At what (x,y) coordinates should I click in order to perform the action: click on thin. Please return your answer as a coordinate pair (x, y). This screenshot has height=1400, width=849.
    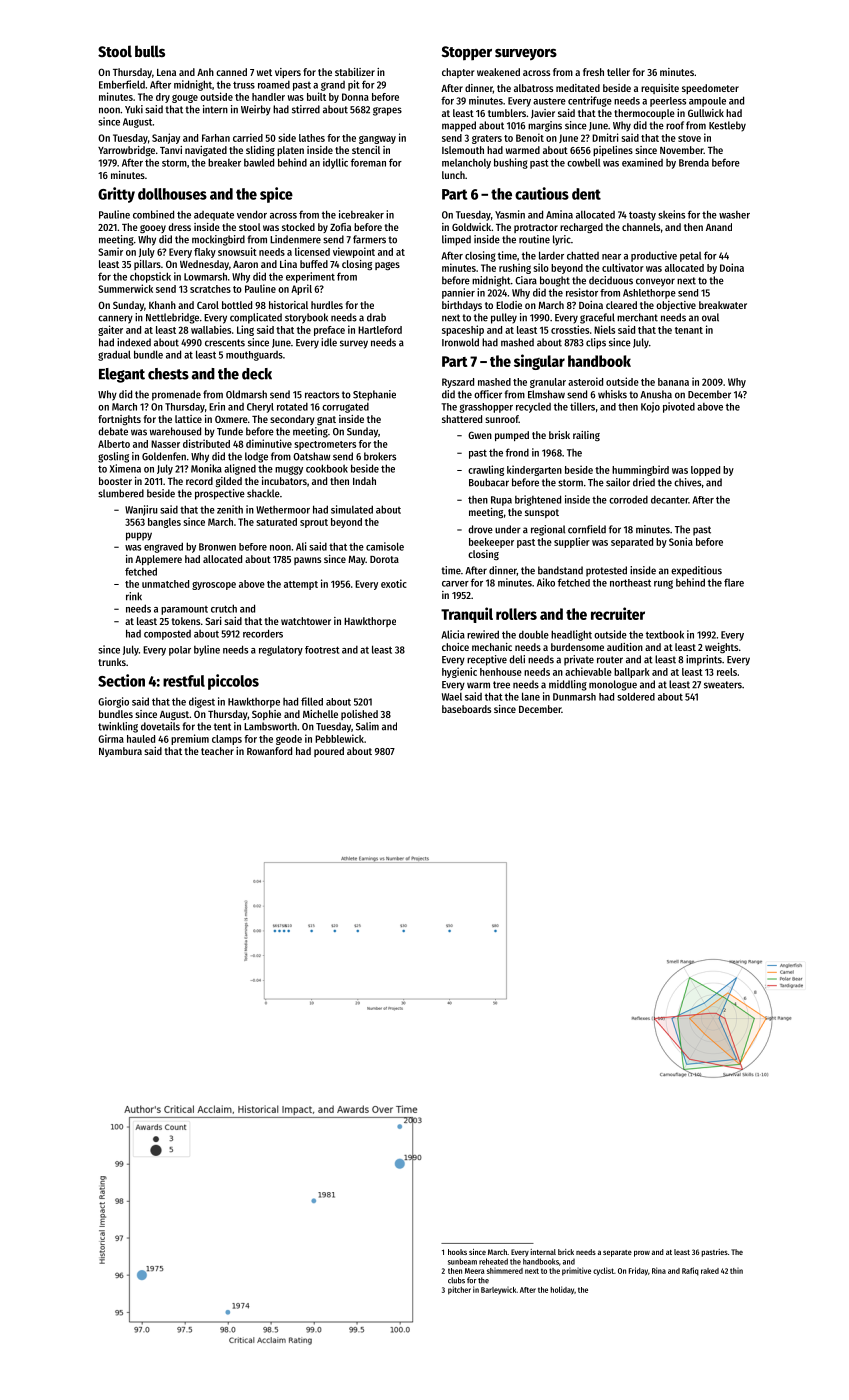
    Looking at the image, I should click on (736, 1271).
